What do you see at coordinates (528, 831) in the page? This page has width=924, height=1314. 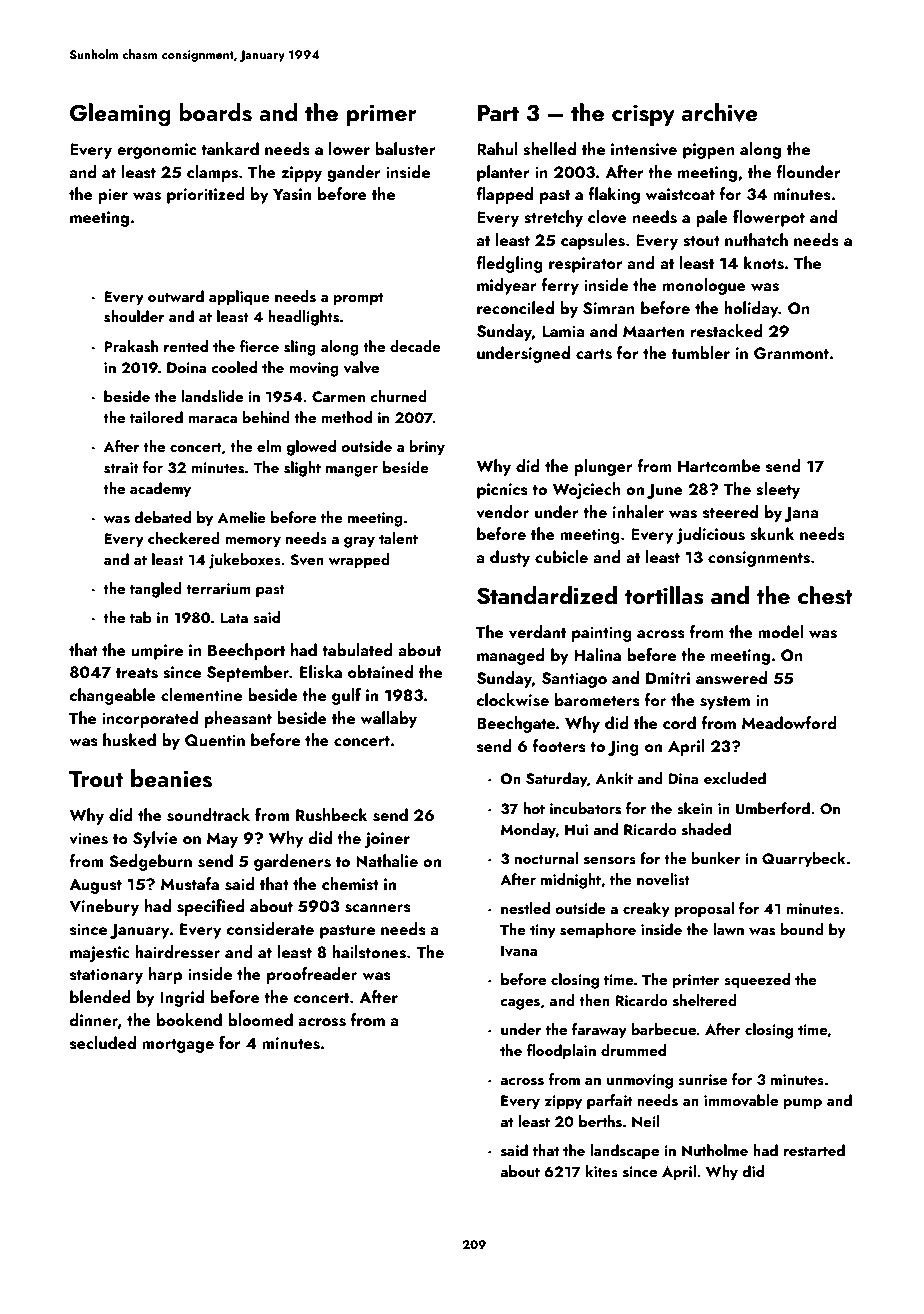 I see `Monday` at bounding box center [528, 831].
